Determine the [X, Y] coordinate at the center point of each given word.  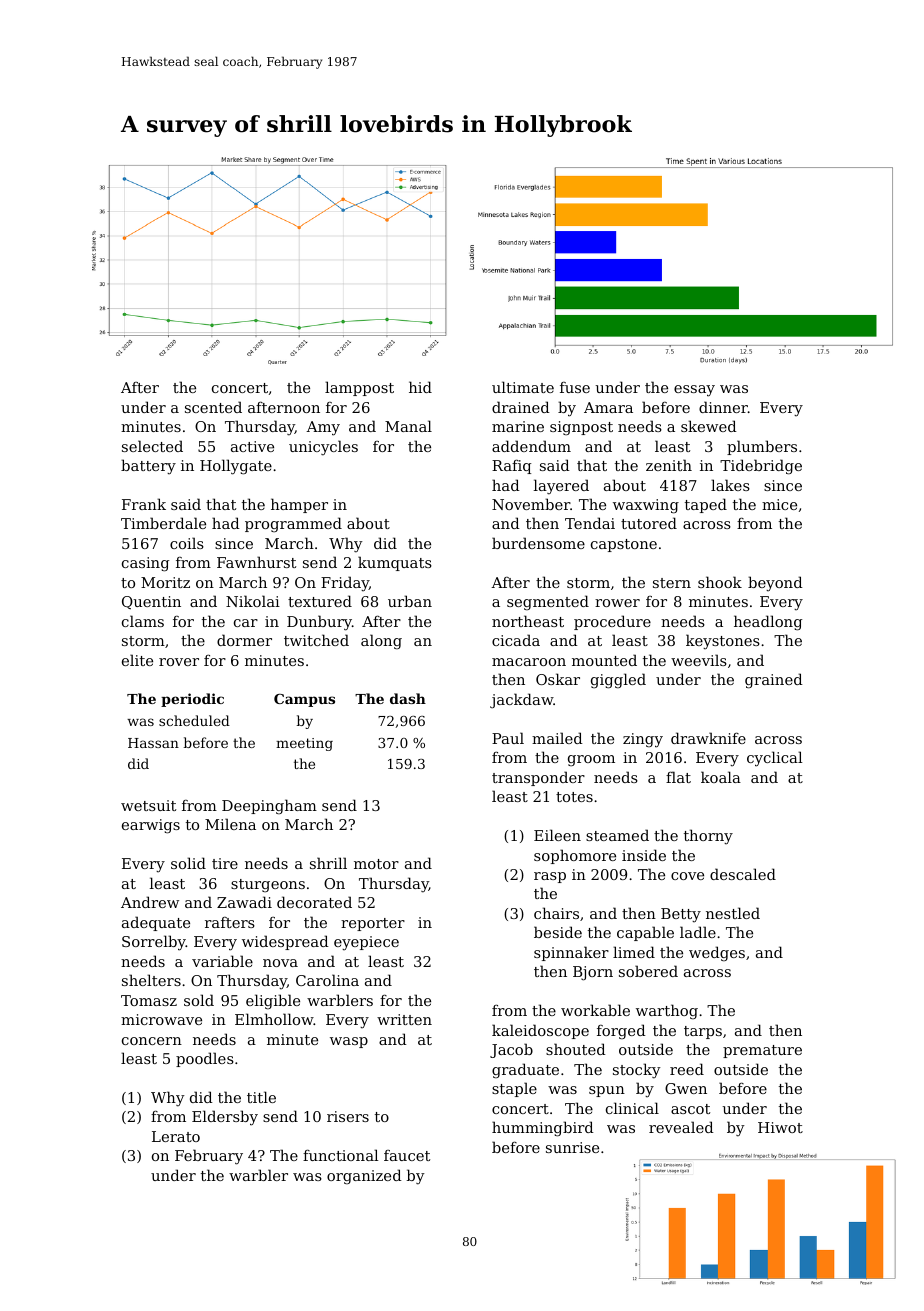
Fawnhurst [256, 562]
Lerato [176, 1136]
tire [225, 863]
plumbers [762, 447]
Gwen [686, 1088]
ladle [698, 932]
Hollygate [236, 467]
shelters [151, 980]
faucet [407, 1155]
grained [774, 681]
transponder [538, 778]
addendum [531, 446]
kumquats [395, 563]
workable [595, 1010]
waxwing [646, 506]
